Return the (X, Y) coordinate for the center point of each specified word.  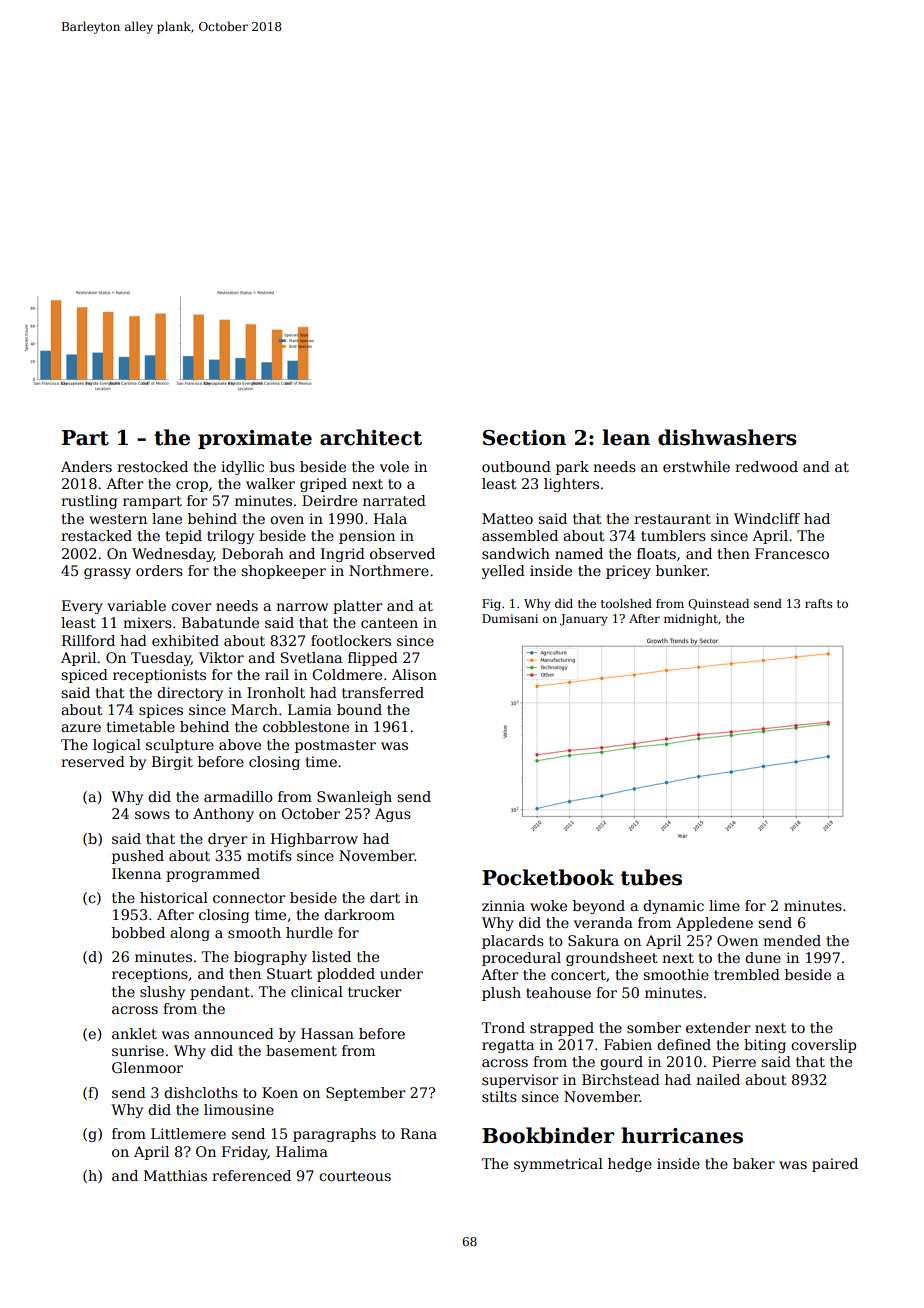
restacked (96, 535)
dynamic (673, 907)
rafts (818, 603)
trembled (747, 974)
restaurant (672, 519)
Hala (390, 518)
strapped (562, 1029)
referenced (251, 1175)
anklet (134, 1033)
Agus (393, 815)
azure (81, 728)
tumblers (673, 535)
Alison (414, 674)
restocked (152, 466)
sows (152, 815)
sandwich (516, 553)
